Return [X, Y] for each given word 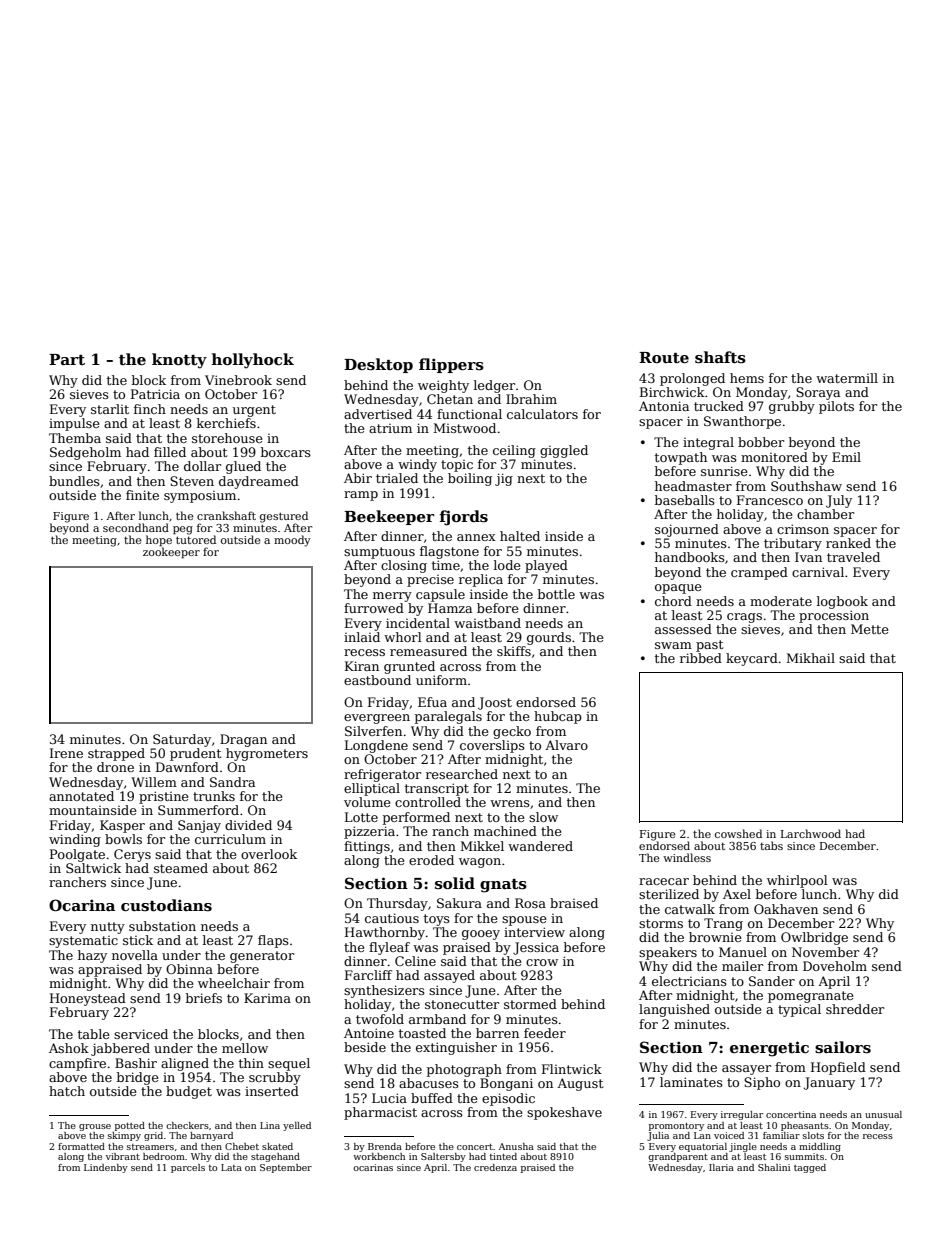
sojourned [687, 530]
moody [292, 541]
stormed [530, 1004]
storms [661, 923]
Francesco [770, 500]
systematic [83, 942]
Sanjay [199, 826]
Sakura [459, 903]
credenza [495, 1167]
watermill [847, 378]
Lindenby [106, 1168]
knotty [179, 361]
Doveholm [835, 966]
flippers [451, 365]
